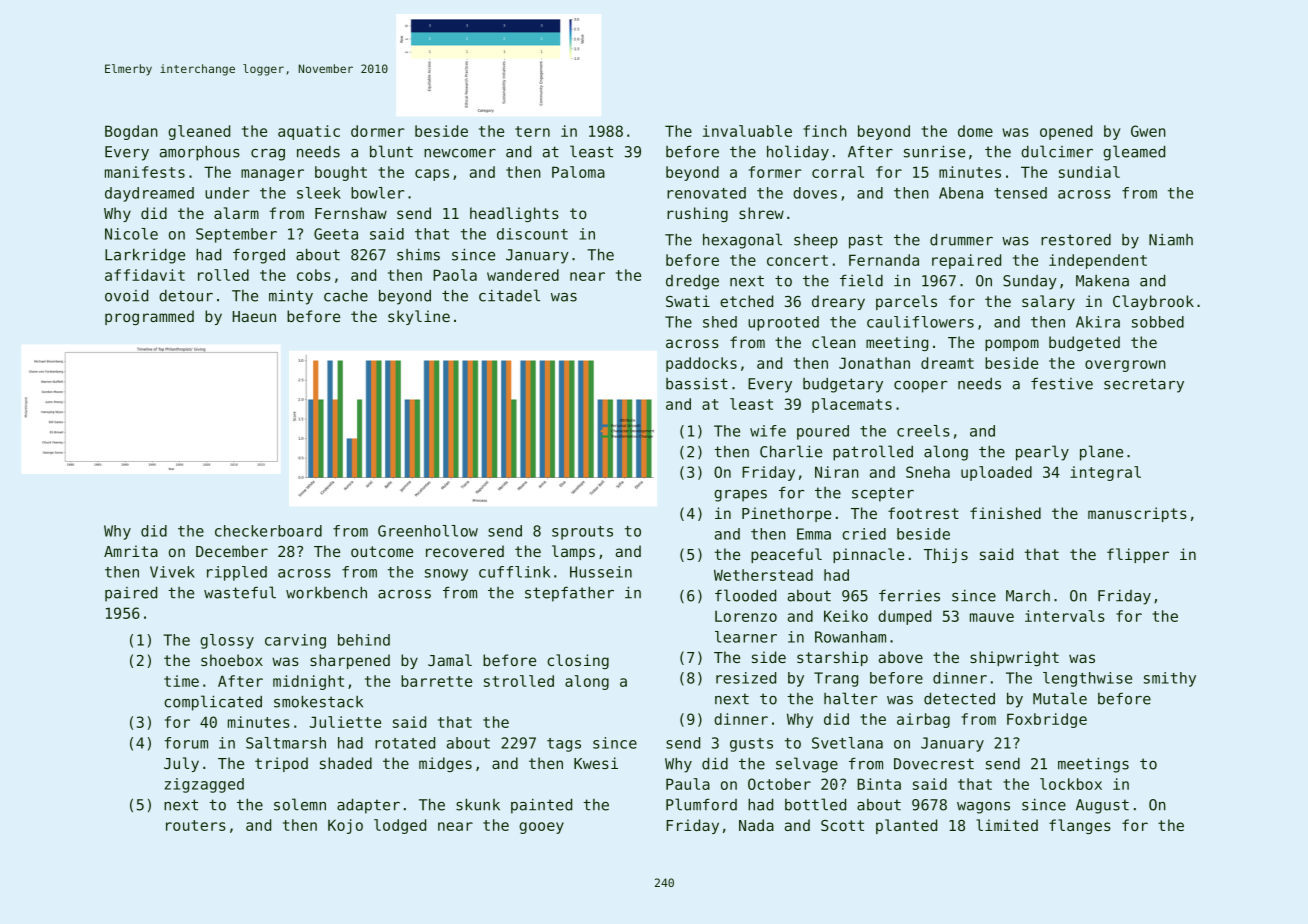 The height and width of the document is (924, 1308). What do you see at coordinates (569, 594) in the document?
I see `stepfather` at bounding box center [569, 594].
